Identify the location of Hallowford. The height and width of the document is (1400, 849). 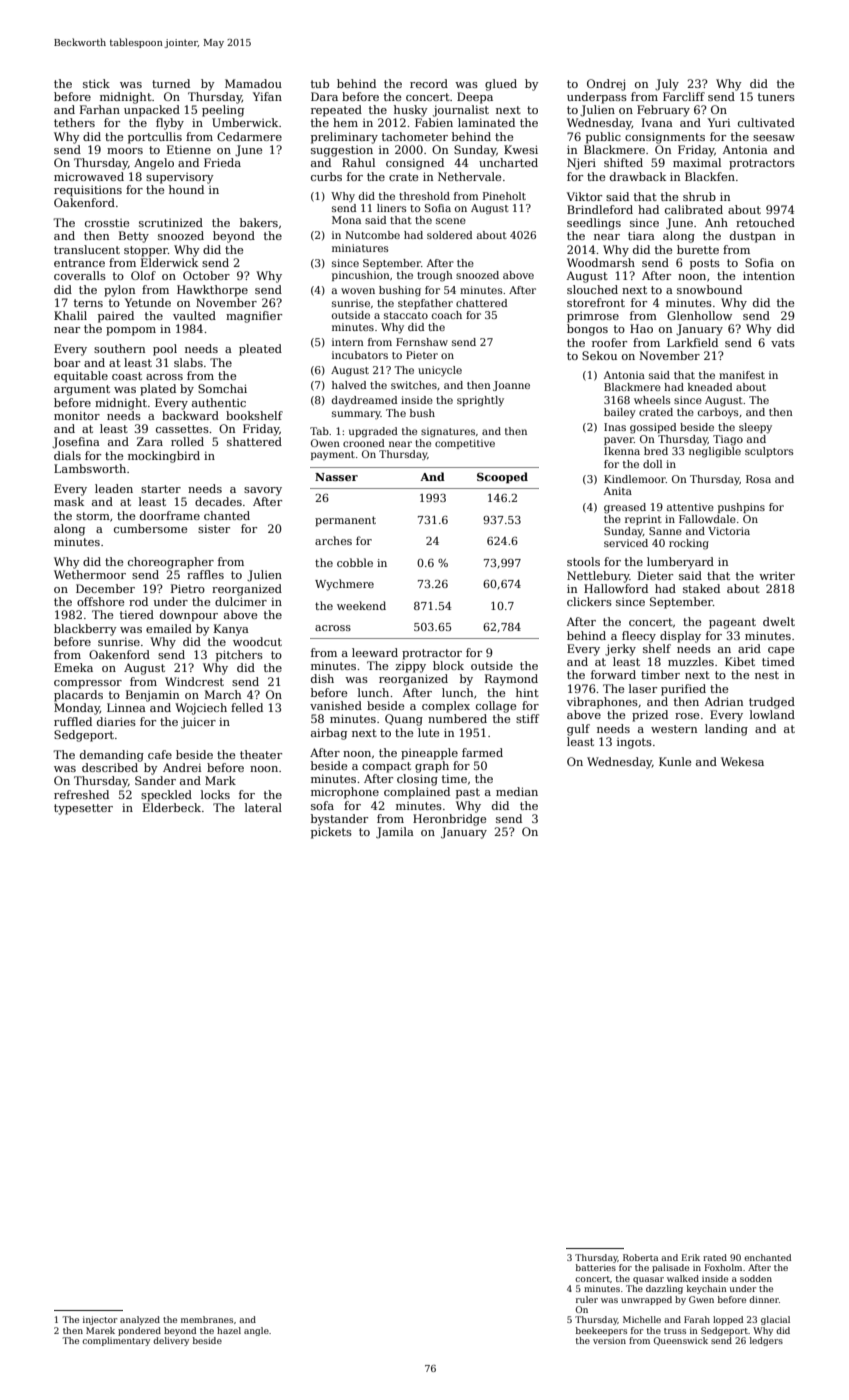
(616, 588).
